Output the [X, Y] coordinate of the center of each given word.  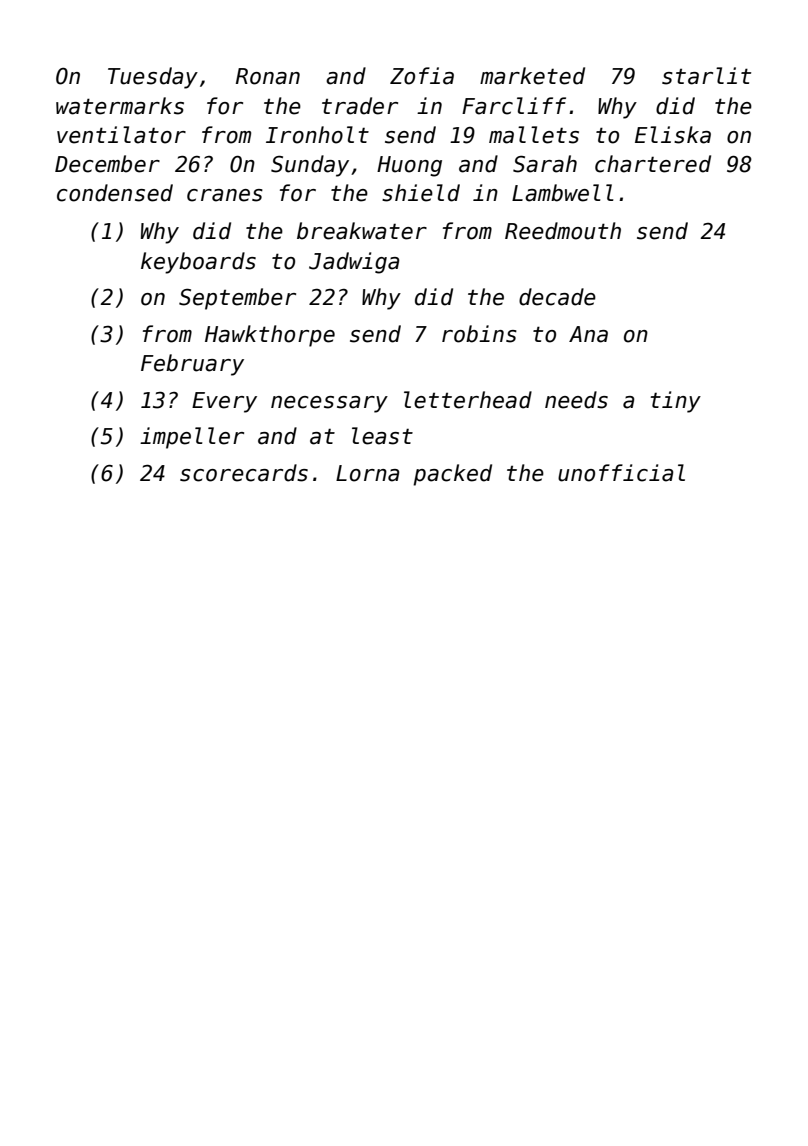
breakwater [362, 231]
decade [557, 297]
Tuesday [153, 78]
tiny [676, 402]
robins [479, 334]
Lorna [367, 473]
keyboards [198, 263]
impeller [192, 438]
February [192, 365]
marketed [532, 76]
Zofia [422, 76]
